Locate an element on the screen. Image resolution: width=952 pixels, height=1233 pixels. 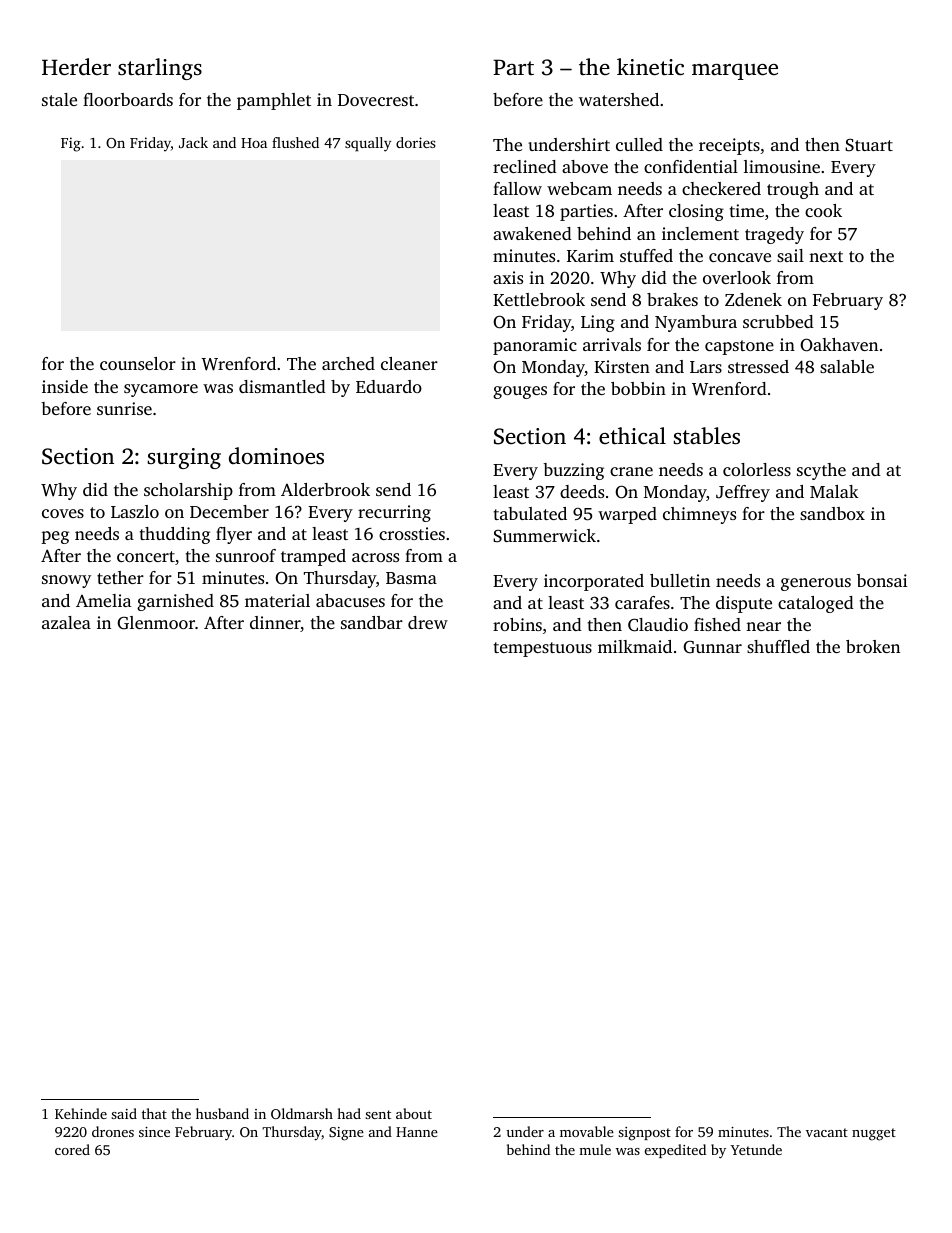
cored is located at coordinates (72, 1149).
